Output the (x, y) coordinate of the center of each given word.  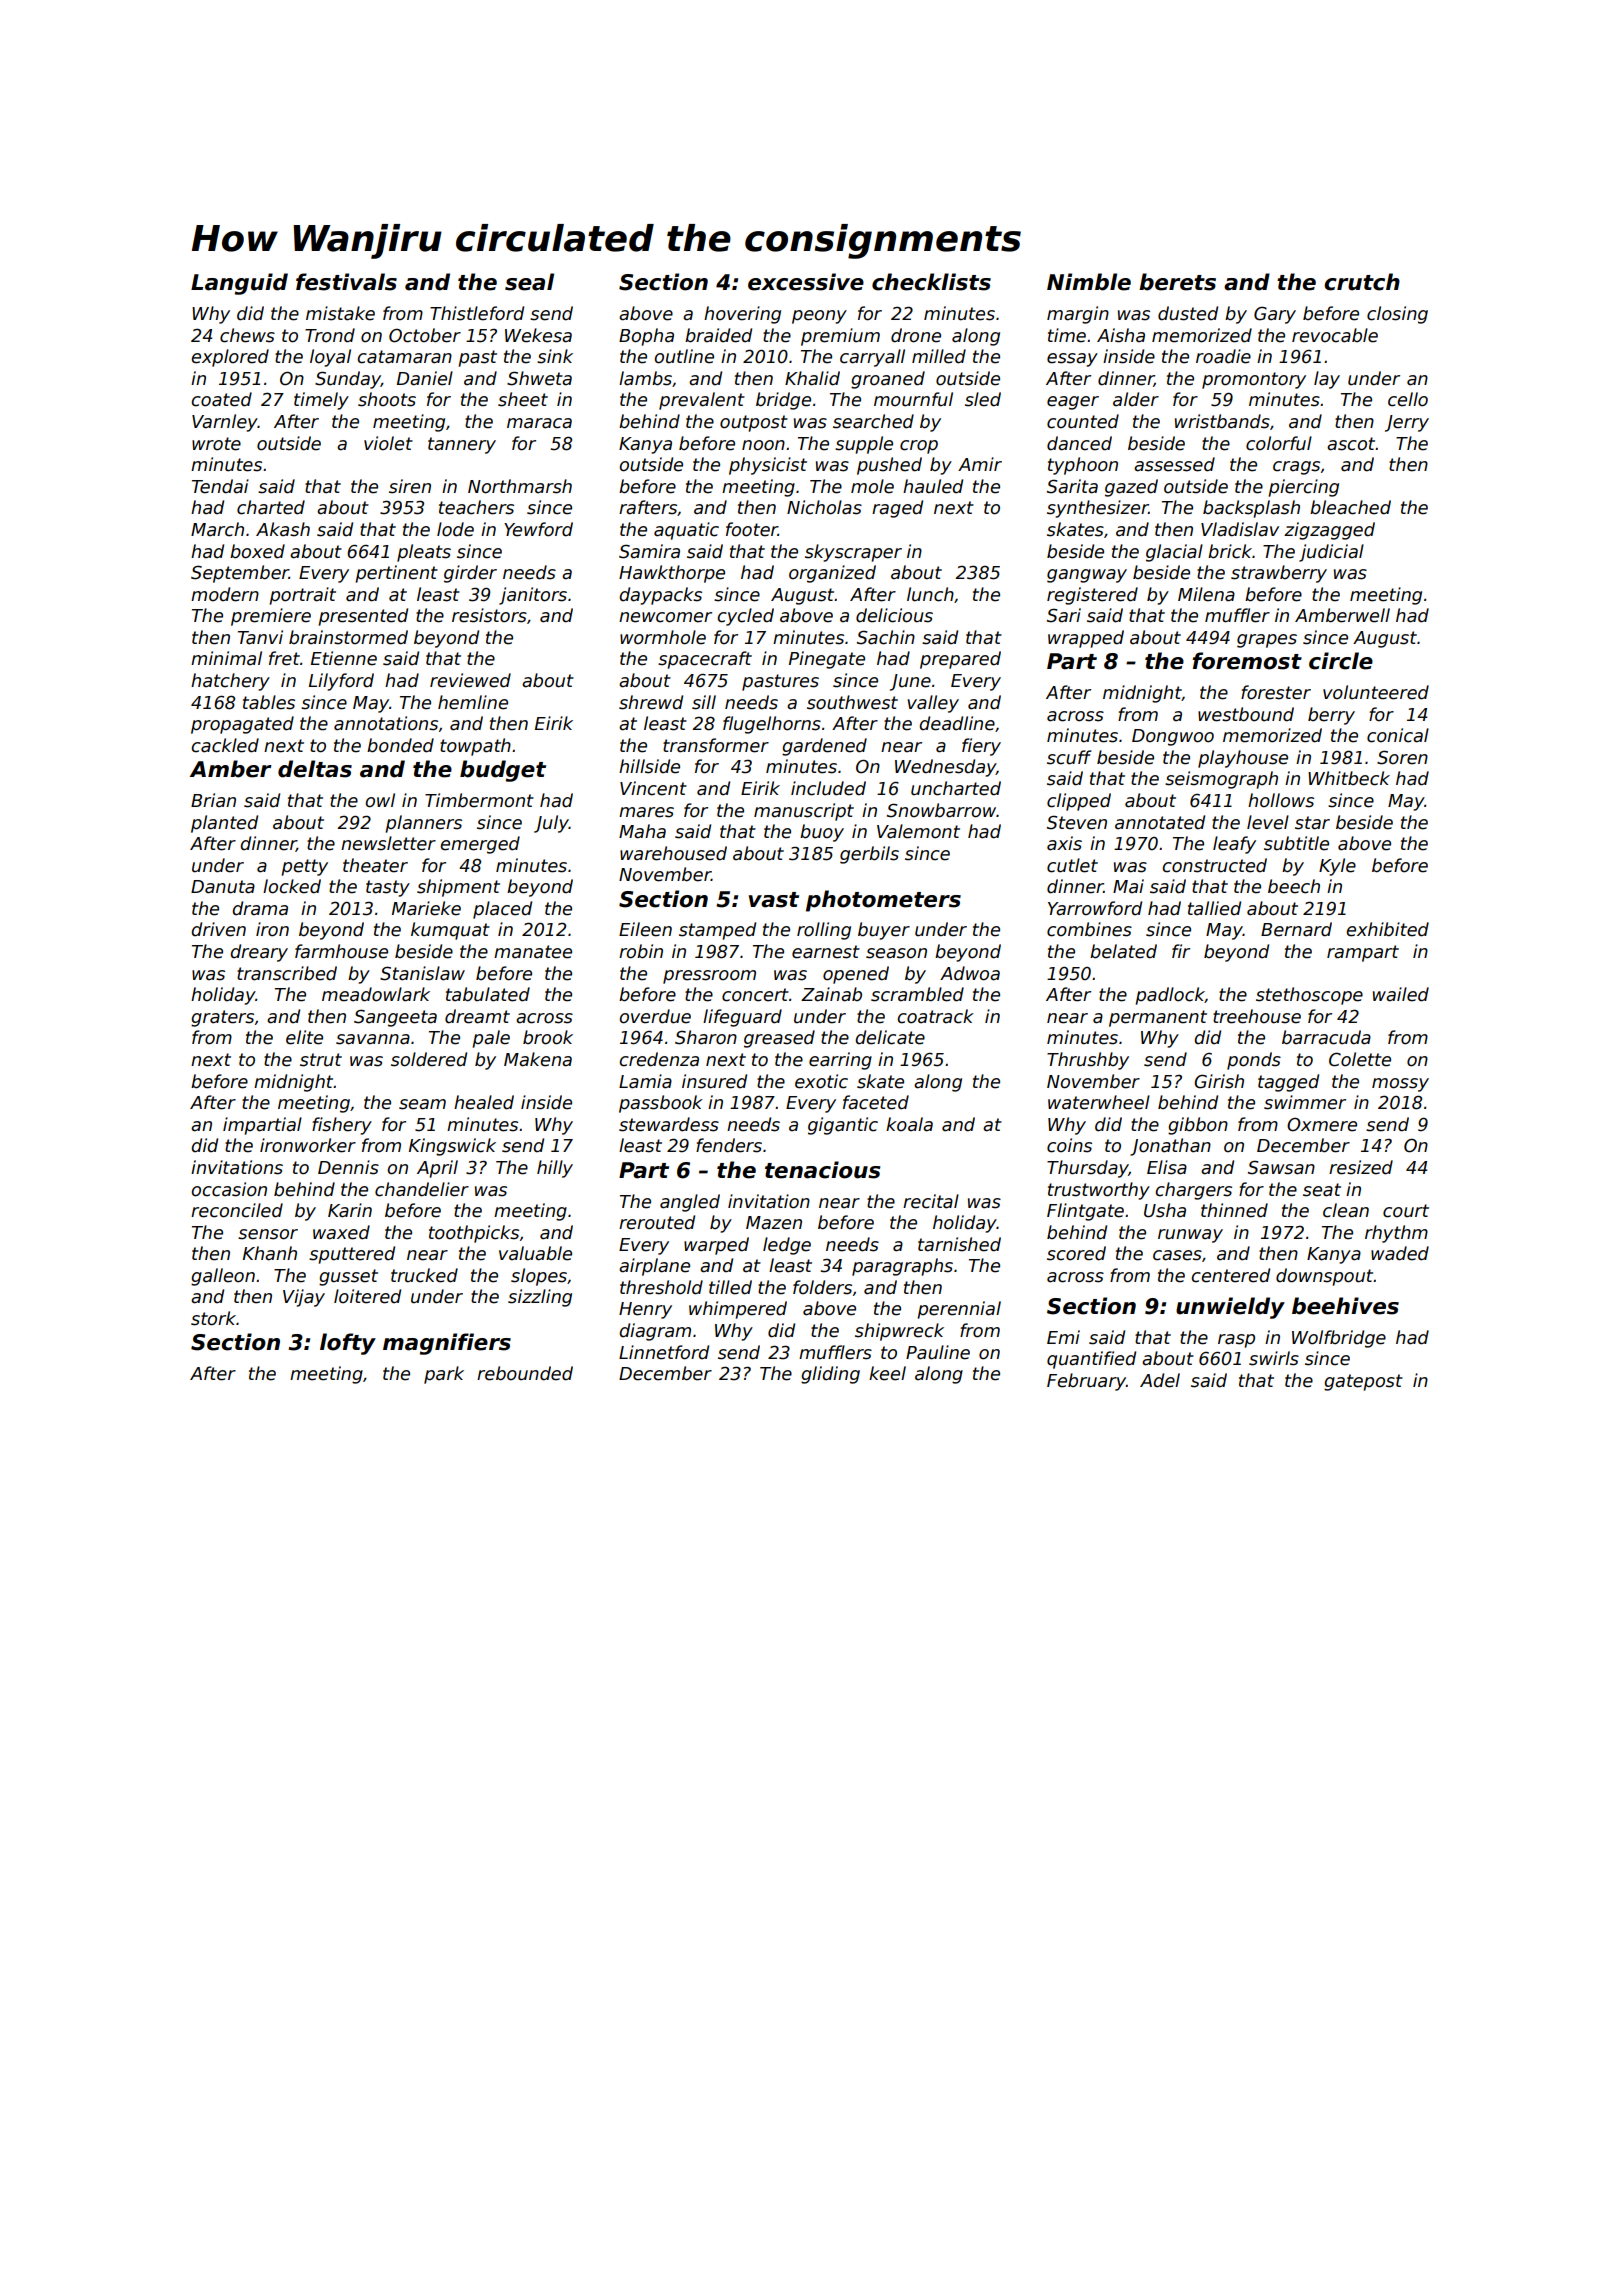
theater (375, 865)
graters (222, 1018)
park (444, 1375)
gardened (824, 747)
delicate (890, 1037)
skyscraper (853, 553)
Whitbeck (1349, 778)
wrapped (1086, 639)
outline (684, 356)
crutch (1362, 282)
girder (470, 574)
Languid (239, 284)
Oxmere (1322, 1124)
